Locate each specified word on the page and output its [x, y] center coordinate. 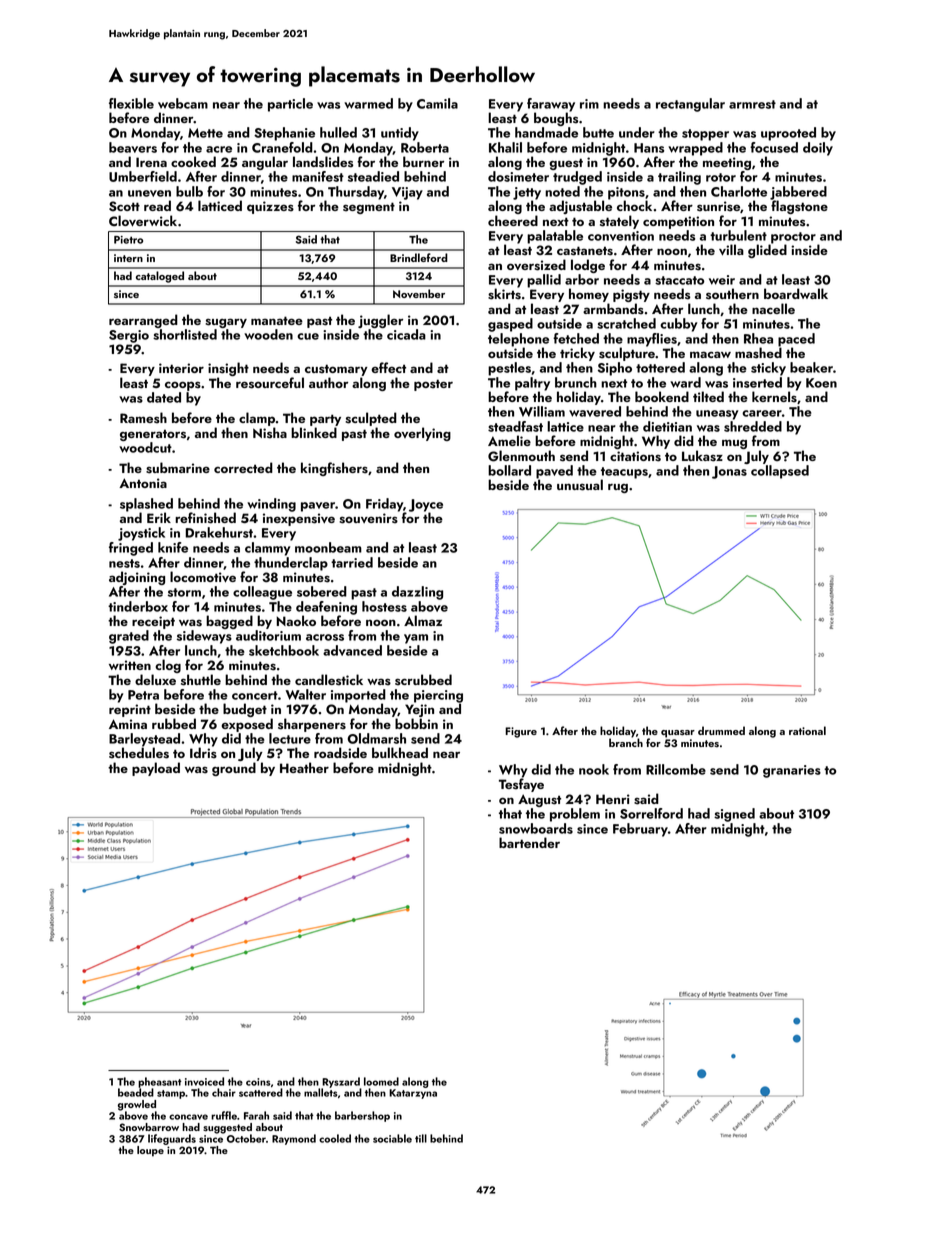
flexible [131, 103]
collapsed [780, 472]
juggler [380, 321]
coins [258, 1082]
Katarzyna [413, 1094]
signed [734, 815]
